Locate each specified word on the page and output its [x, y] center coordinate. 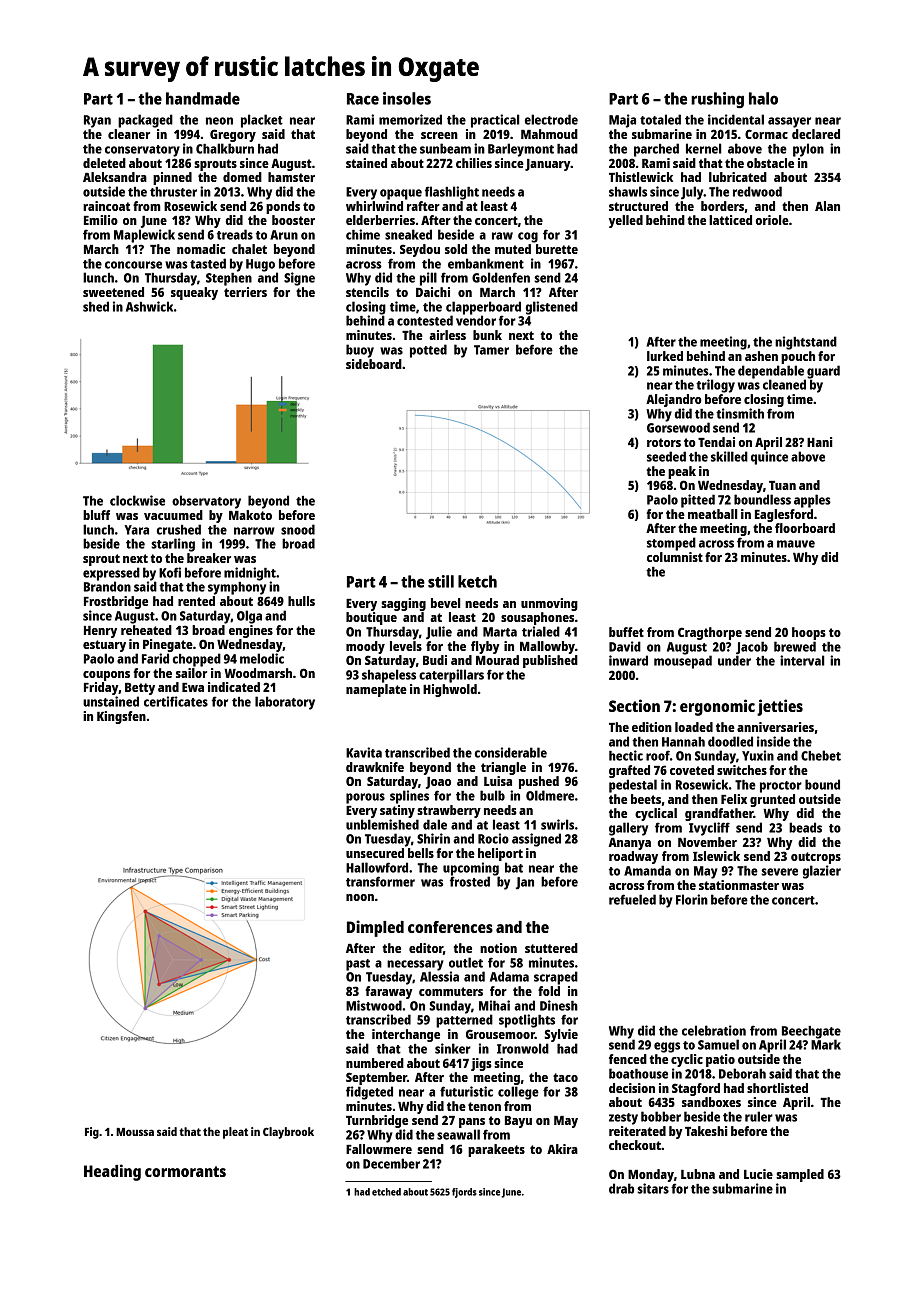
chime [363, 234]
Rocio [493, 838]
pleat [235, 1133]
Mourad [497, 660]
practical [495, 121]
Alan [827, 206]
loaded [694, 727]
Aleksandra [115, 177]
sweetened [113, 292]
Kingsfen [121, 717]
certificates [176, 701]
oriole [772, 220]
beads [805, 827]
